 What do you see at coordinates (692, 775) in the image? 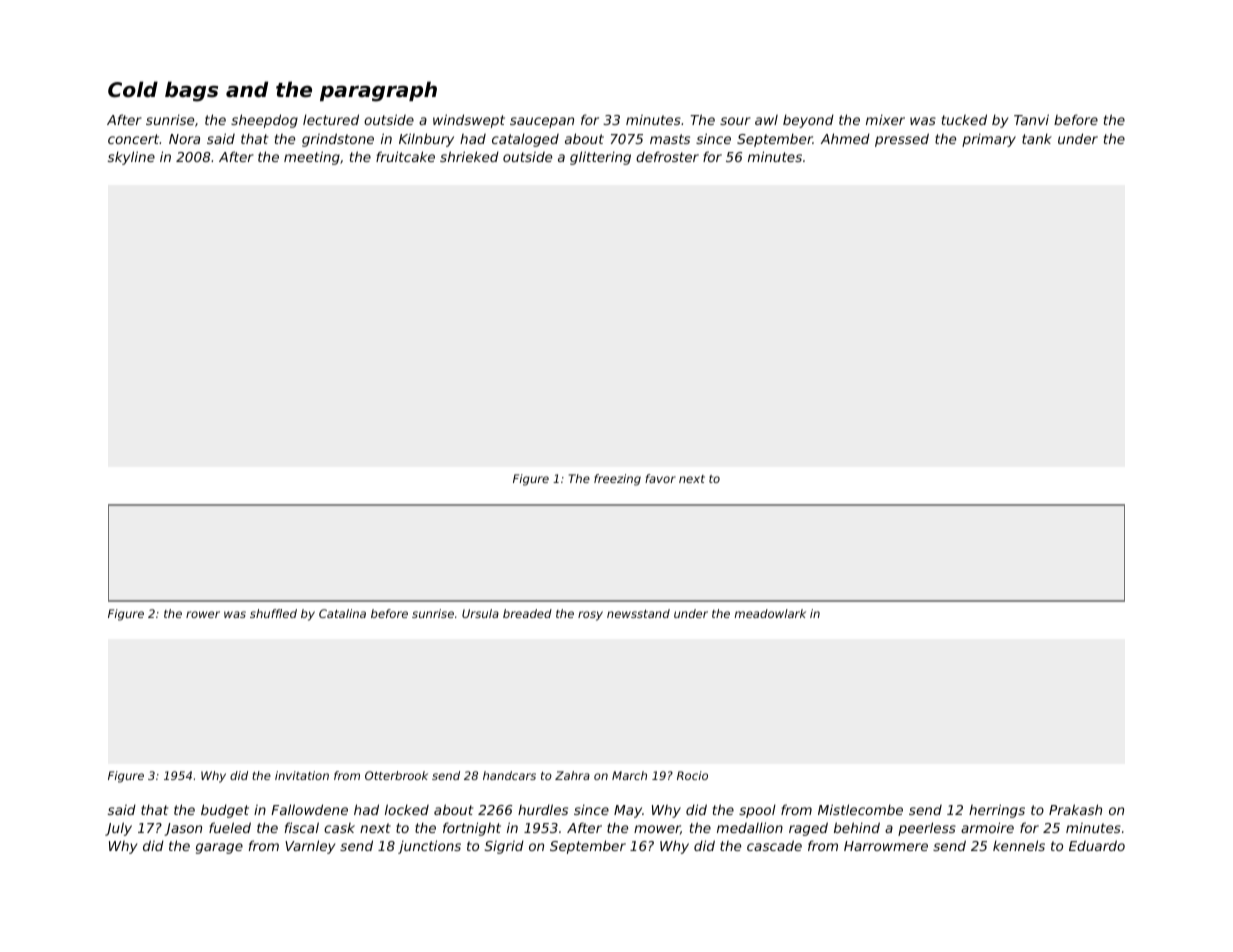
I see `Rocio` at bounding box center [692, 775].
